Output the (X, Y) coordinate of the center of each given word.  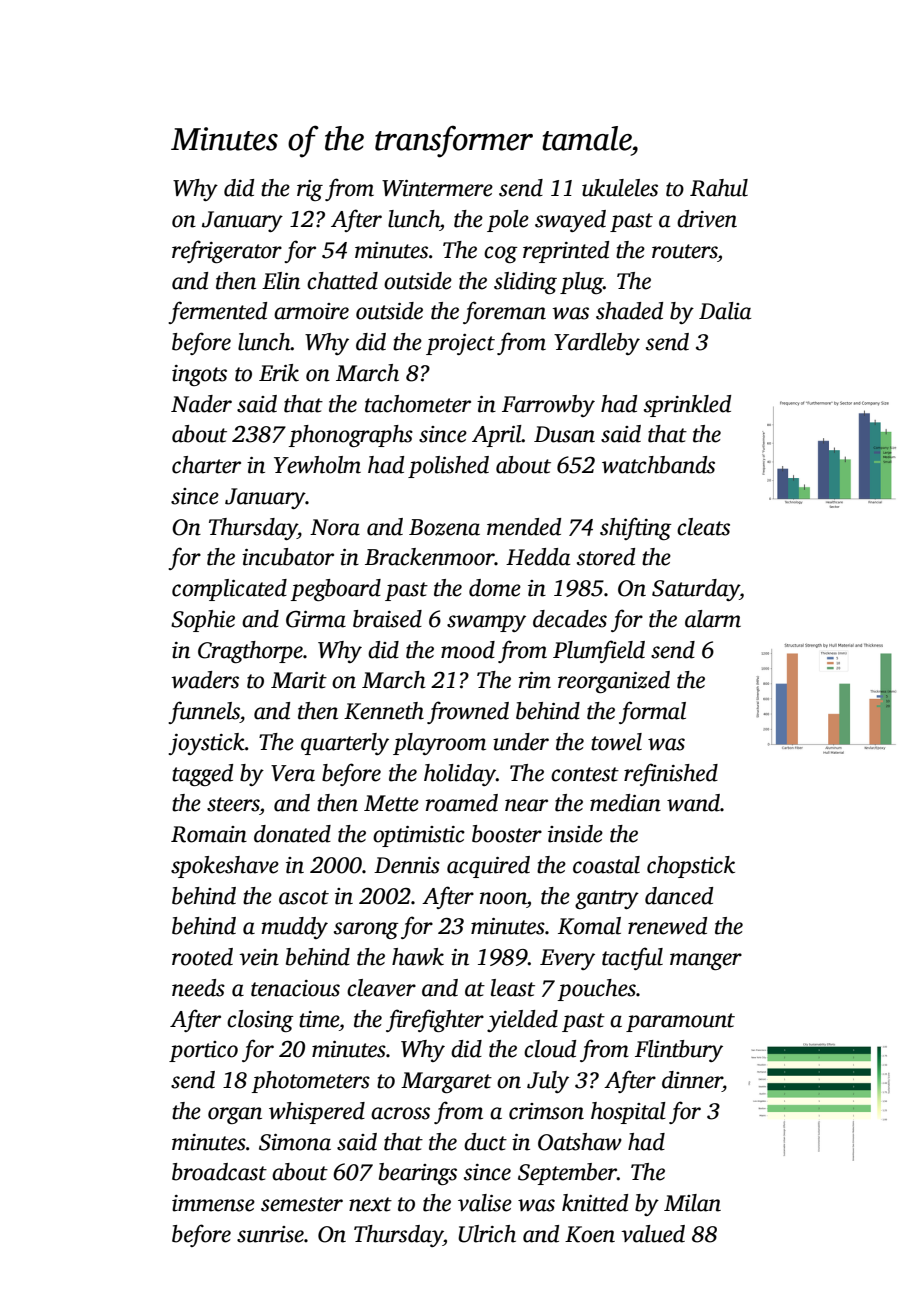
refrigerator (227, 251)
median (625, 803)
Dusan (564, 434)
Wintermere (437, 188)
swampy (486, 623)
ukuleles (620, 188)
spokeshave (225, 867)
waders (205, 680)
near (526, 805)
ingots (199, 375)
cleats (703, 527)
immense (213, 1203)
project (460, 344)
